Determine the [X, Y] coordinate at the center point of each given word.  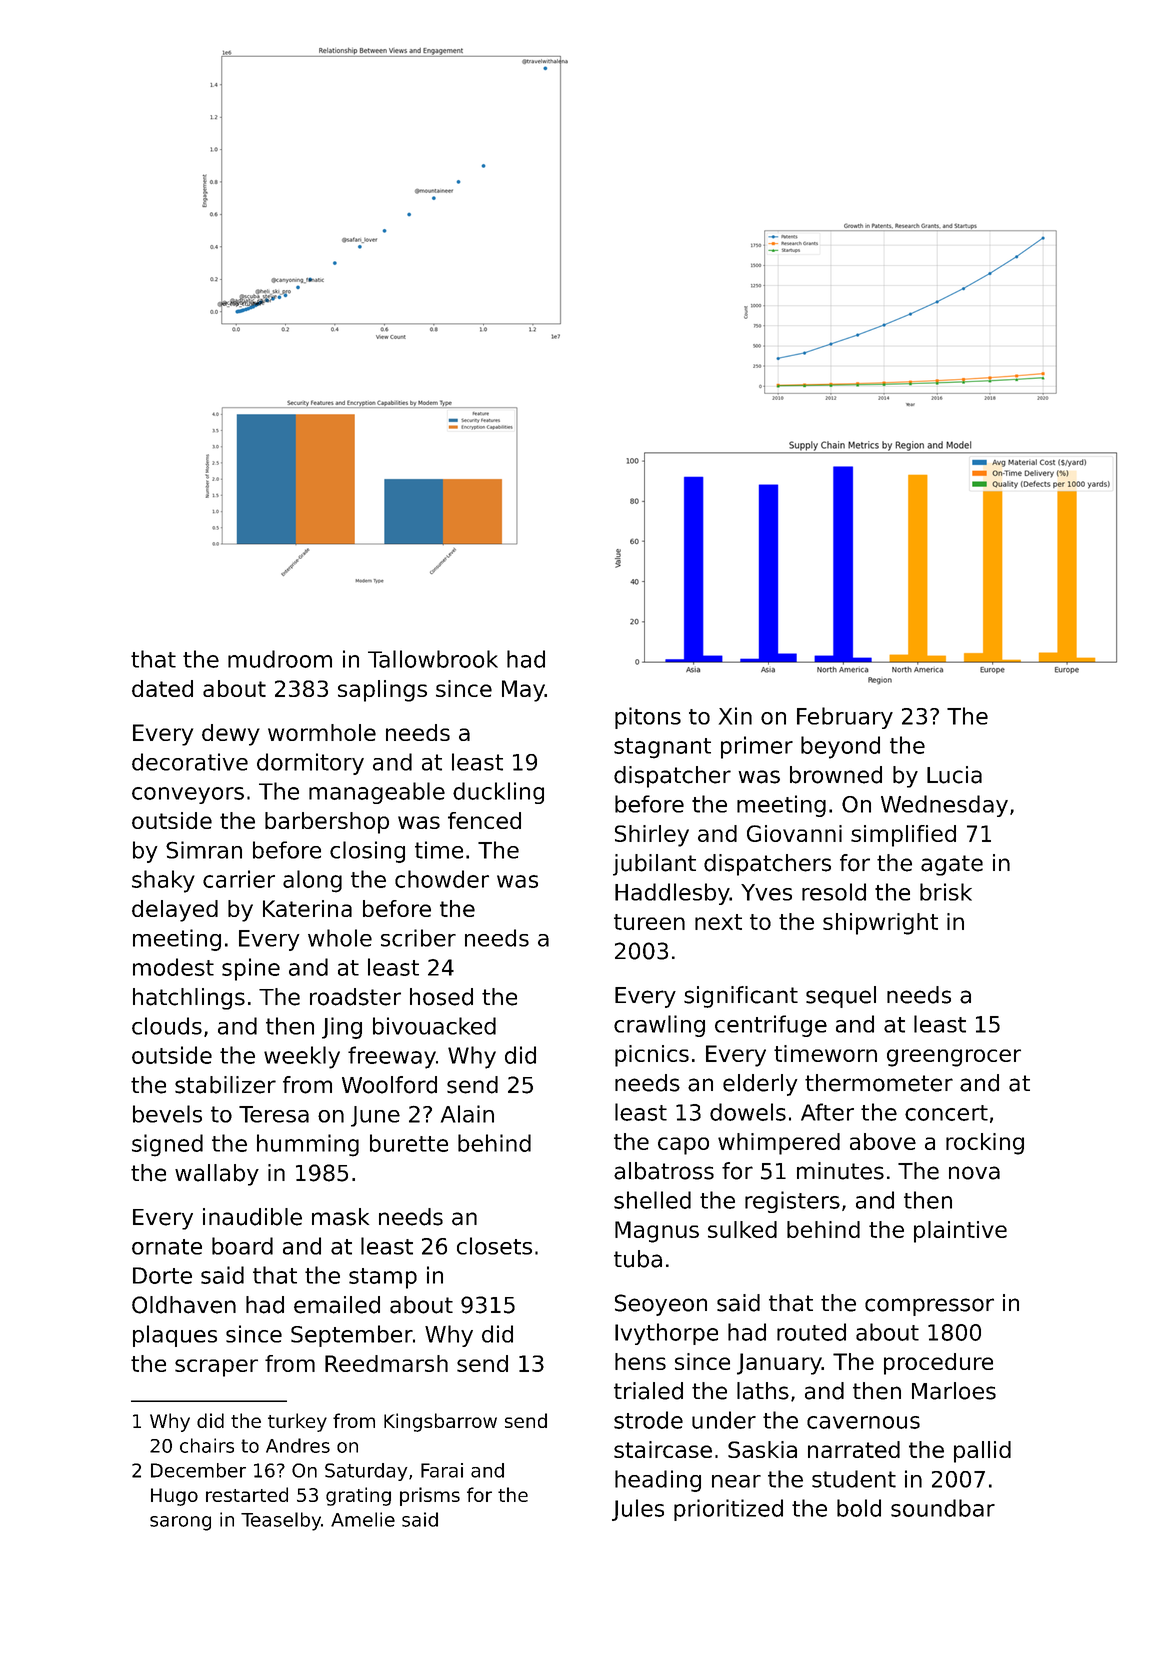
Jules [638, 1510]
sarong [180, 1523]
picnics [652, 1056]
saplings [382, 691]
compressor [929, 1307]
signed [167, 1145]
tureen [649, 922]
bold [859, 1508]
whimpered [779, 1144]
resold [834, 892]
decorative [190, 762]
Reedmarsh [386, 1363]
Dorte [162, 1275]
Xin [735, 716]
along [312, 881]
